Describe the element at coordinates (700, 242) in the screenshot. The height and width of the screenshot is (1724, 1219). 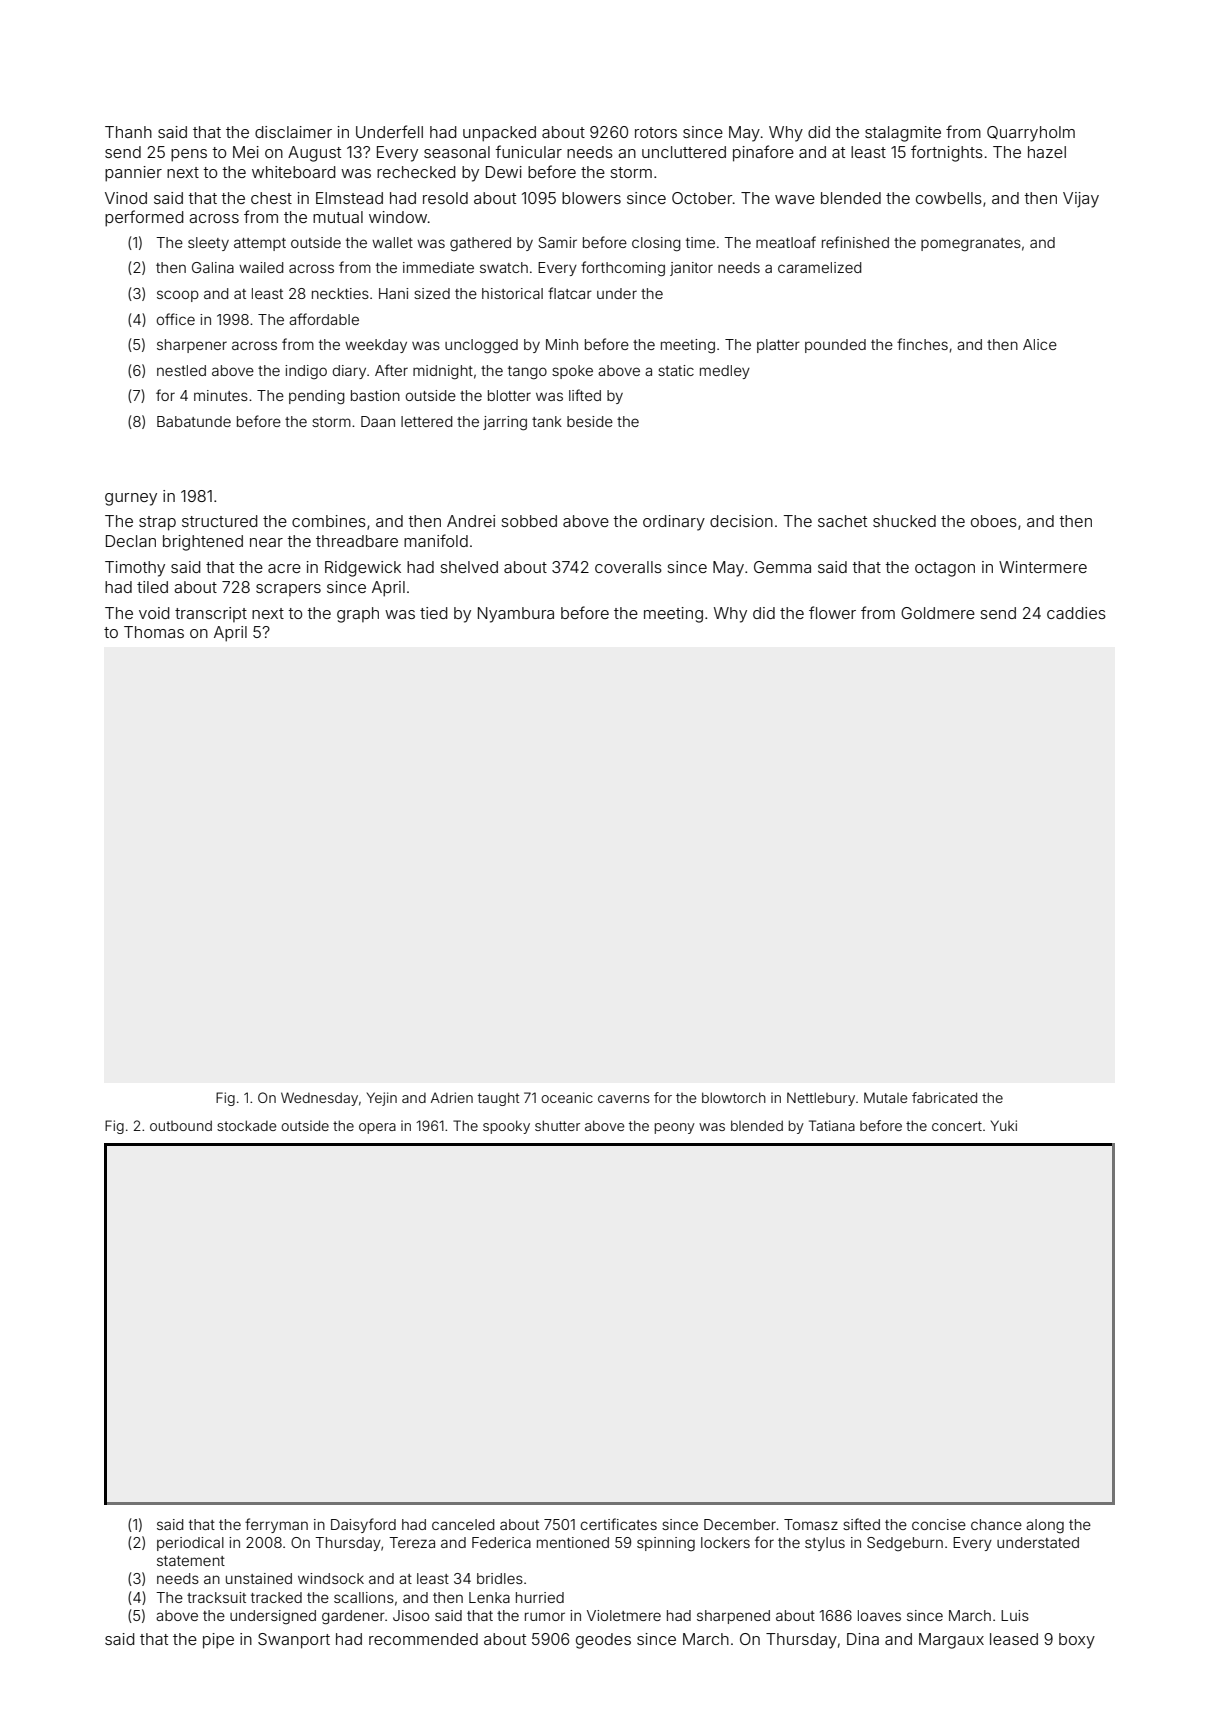
I see `time` at that location.
